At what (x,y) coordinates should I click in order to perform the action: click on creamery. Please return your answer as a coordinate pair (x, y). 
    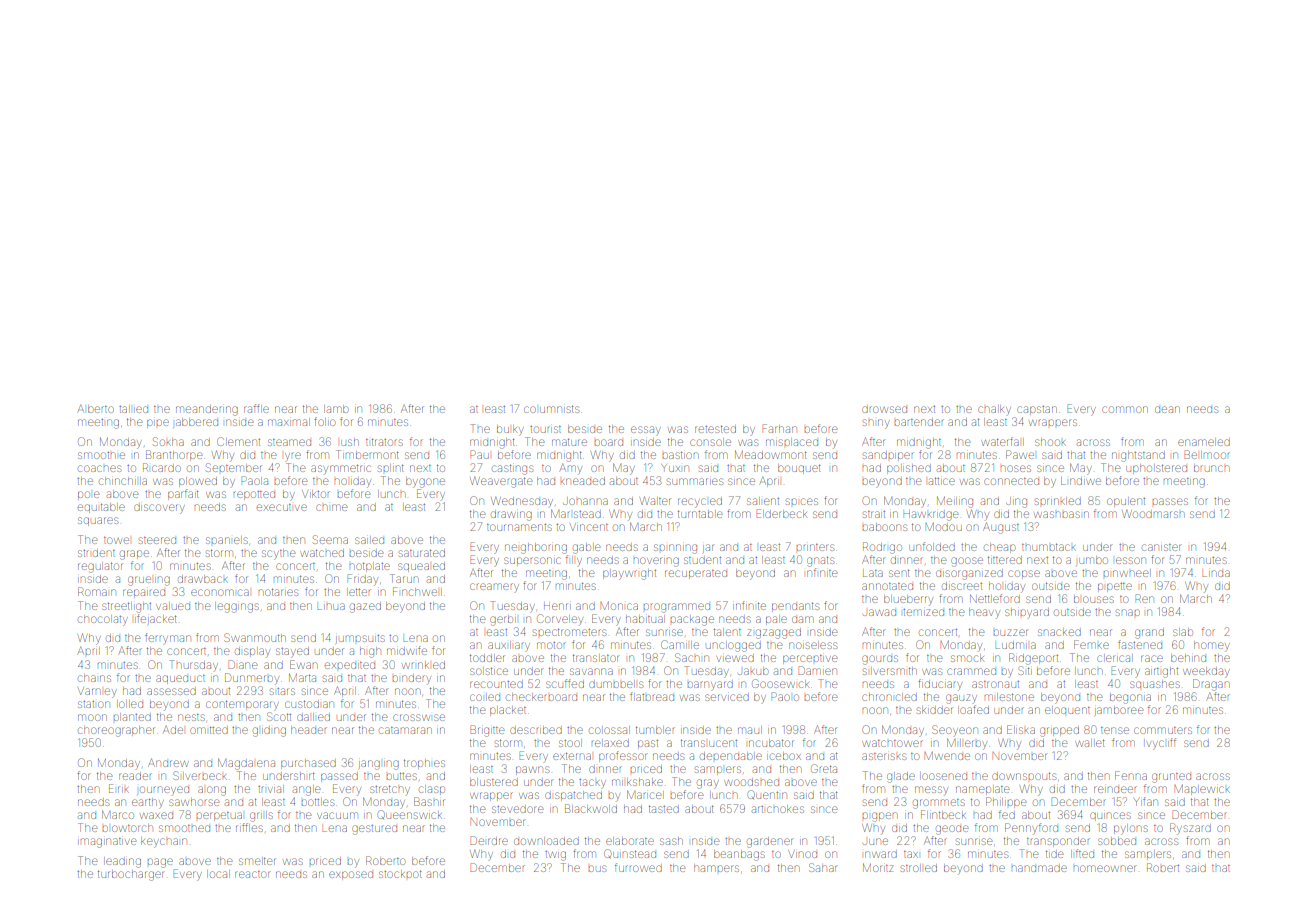
    Looking at the image, I should click on (494, 588).
